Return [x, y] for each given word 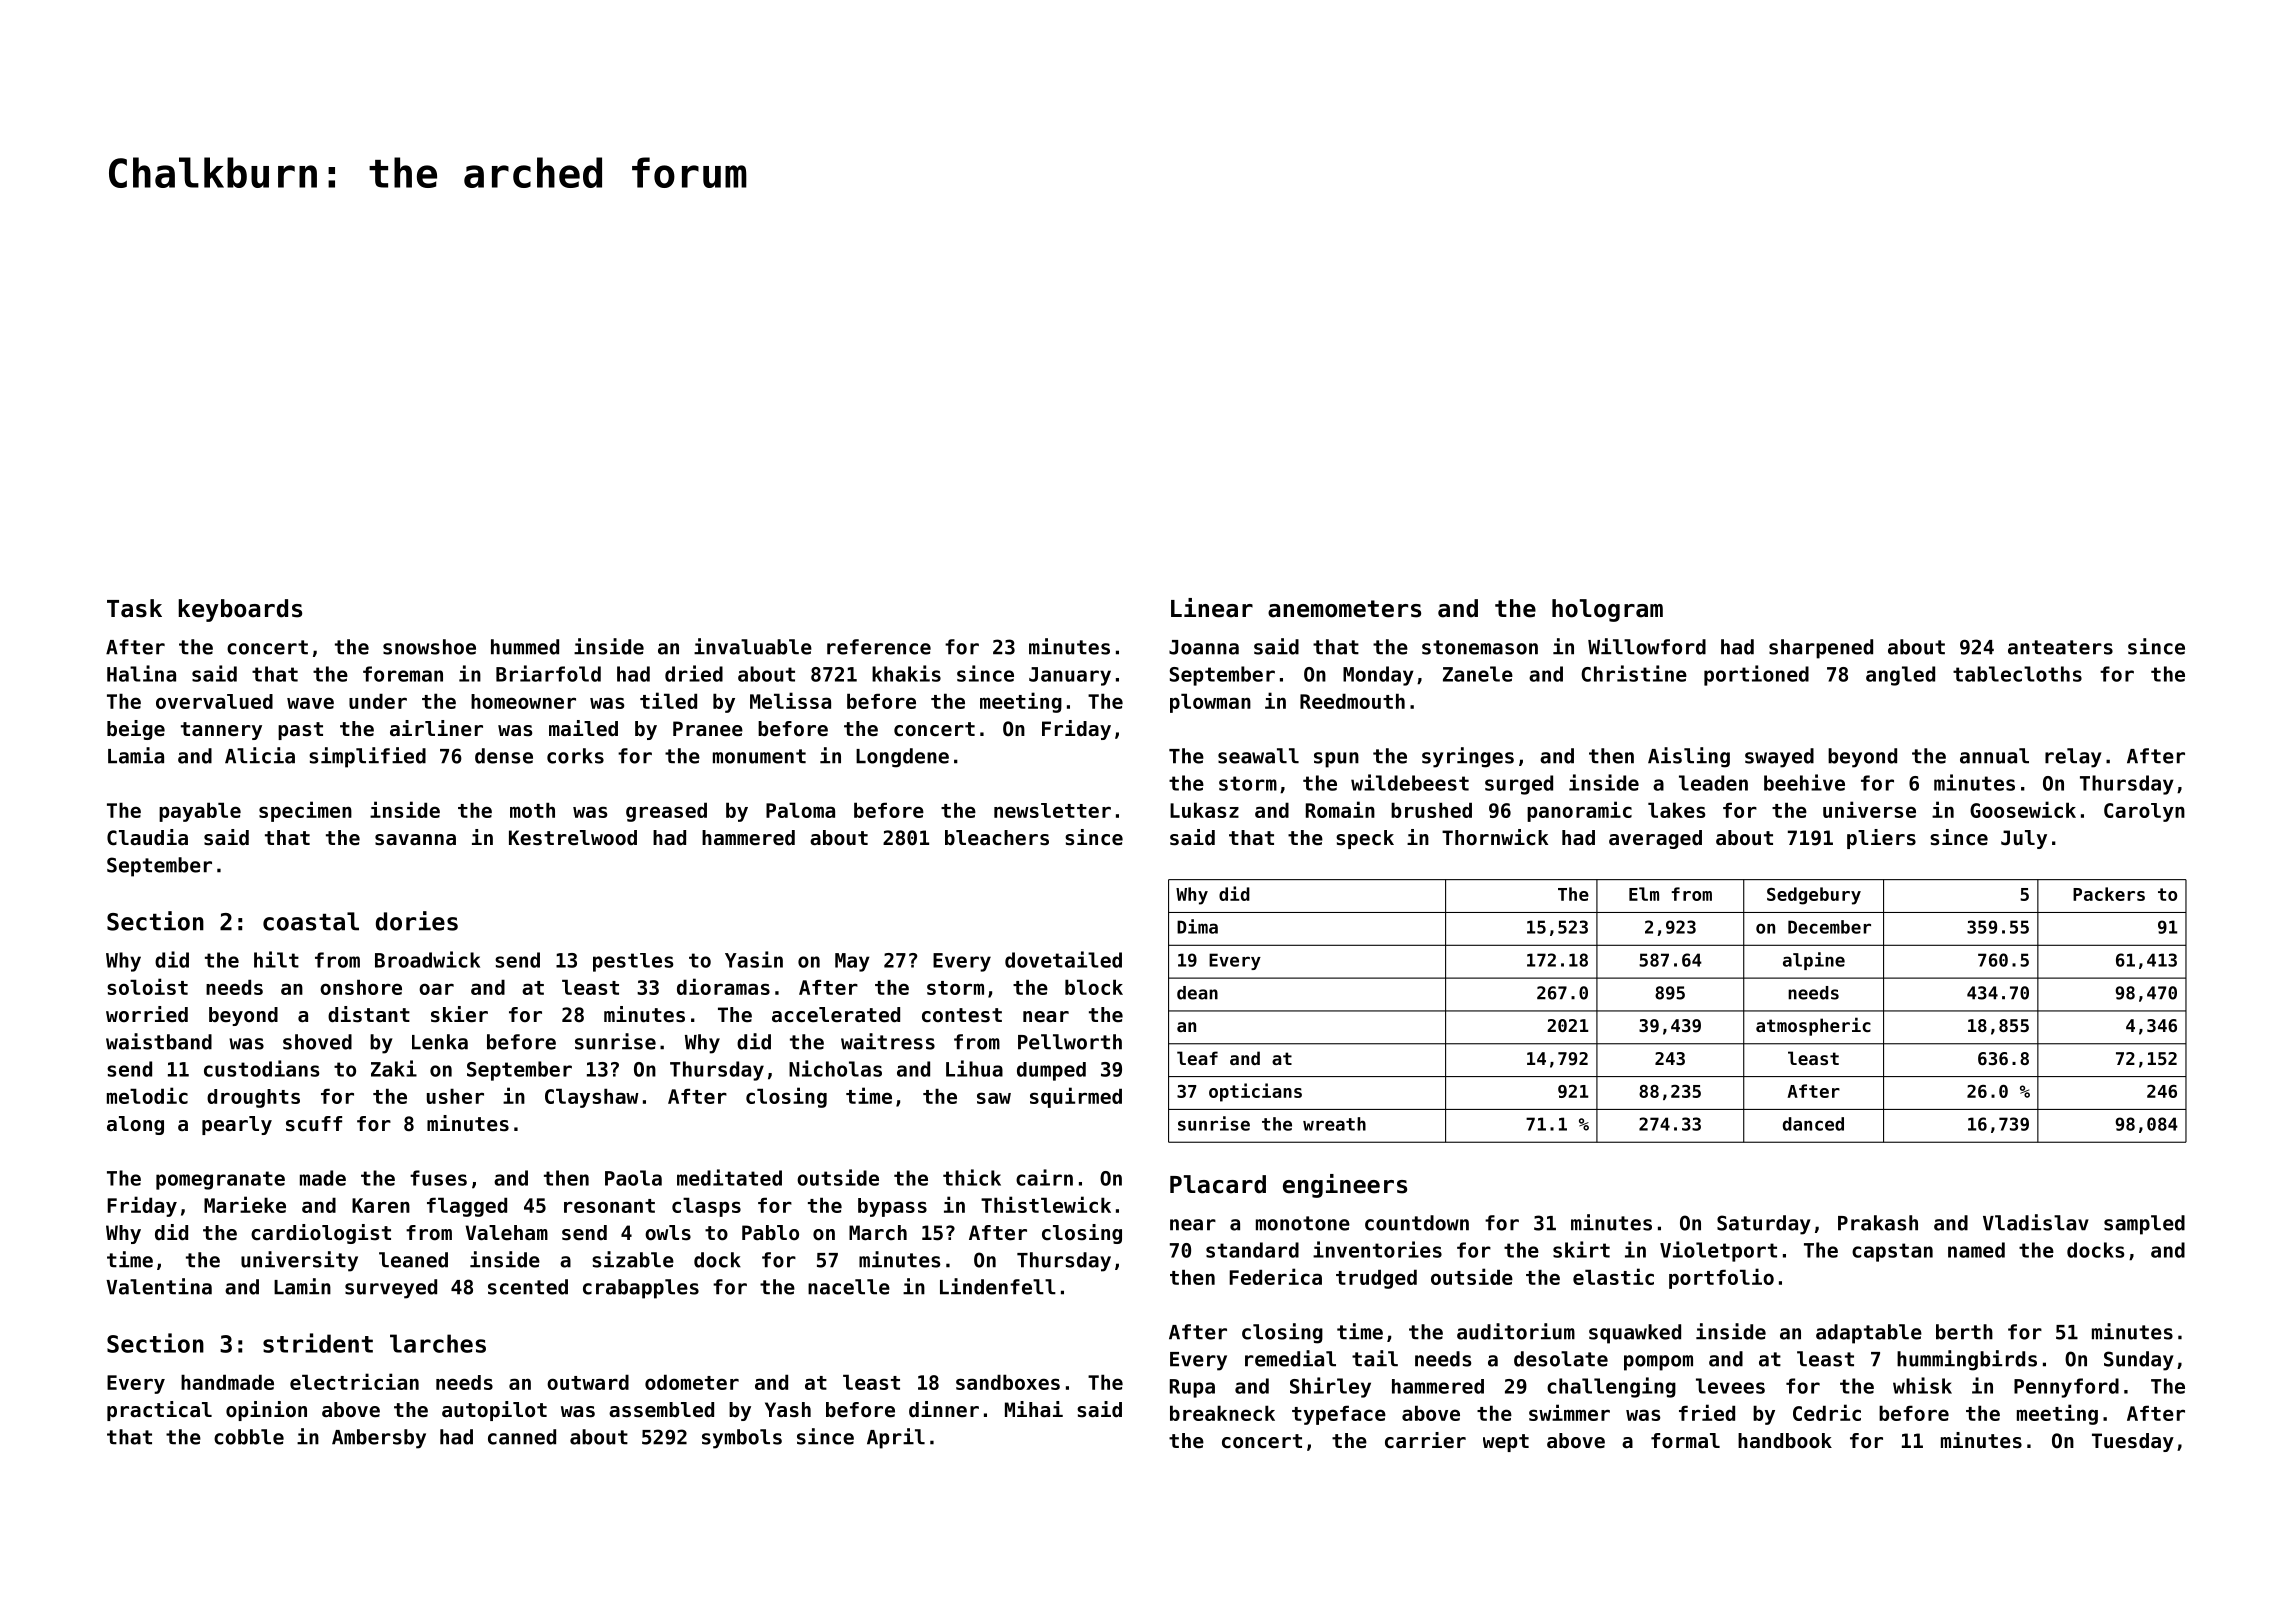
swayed [1779, 758]
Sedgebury [1814, 896]
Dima [1197, 926]
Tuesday [2133, 1442]
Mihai [1034, 1409]
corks [575, 756]
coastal [311, 921]
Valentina [159, 1286]
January [1070, 676]
